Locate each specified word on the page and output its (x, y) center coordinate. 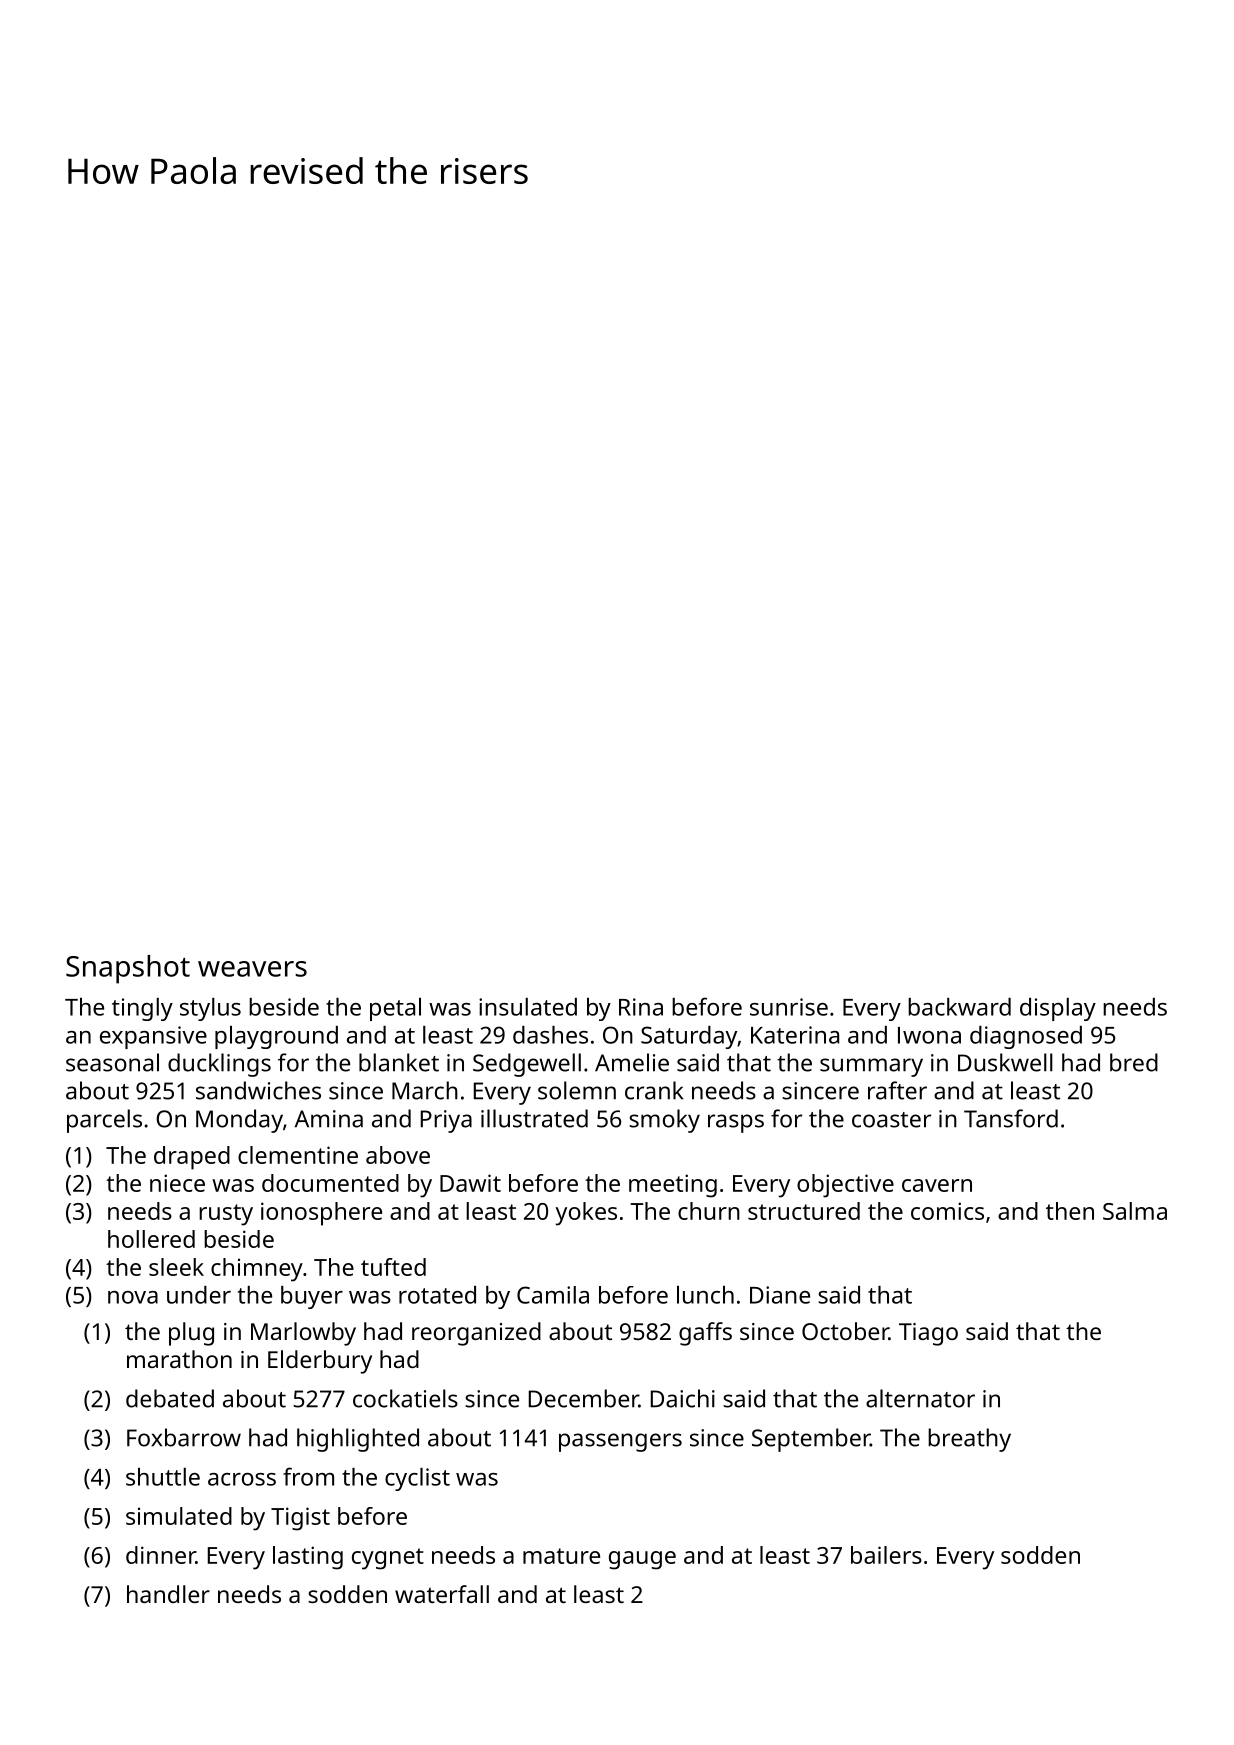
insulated (528, 1007)
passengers (620, 1442)
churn (709, 1211)
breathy (969, 1440)
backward (959, 1007)
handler (168, 1594)
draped (192, 1158)
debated (170, 1398)
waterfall (442, 1594)
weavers (252, 969)
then (1070, 1211)
